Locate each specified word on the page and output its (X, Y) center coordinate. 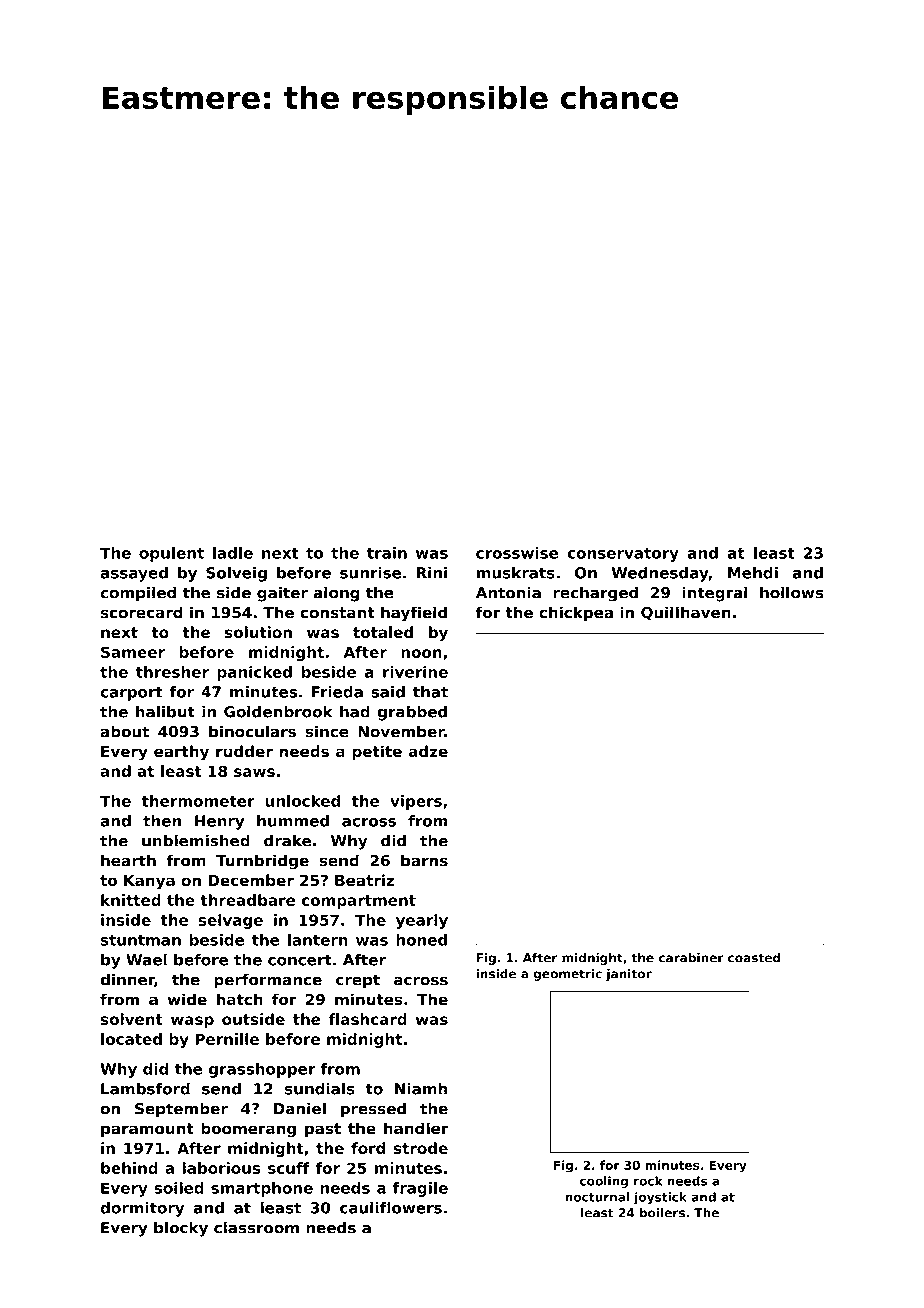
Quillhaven (686, 613)
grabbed (412, 713)
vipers (416, 802)
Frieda (337, 692)
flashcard (368, 1019)
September (181, 1110)
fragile (420, 1189)
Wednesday (660, 574)
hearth (128, 860)
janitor (629, 975)
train (387, 553)
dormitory (142, 1209)
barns (424, 860)
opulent (171, 554)
